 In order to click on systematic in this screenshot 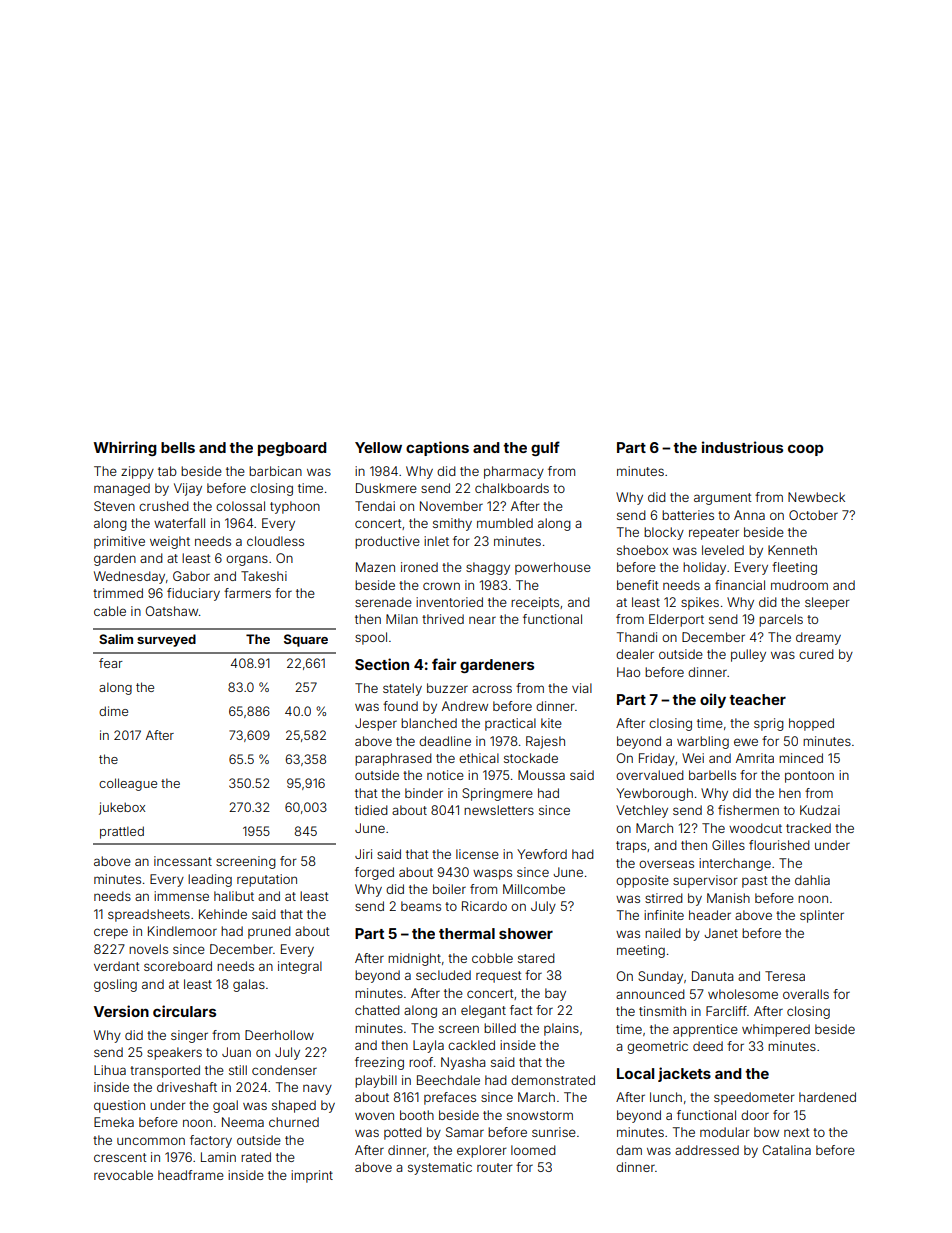, I will do `click(440, 1168)`.
